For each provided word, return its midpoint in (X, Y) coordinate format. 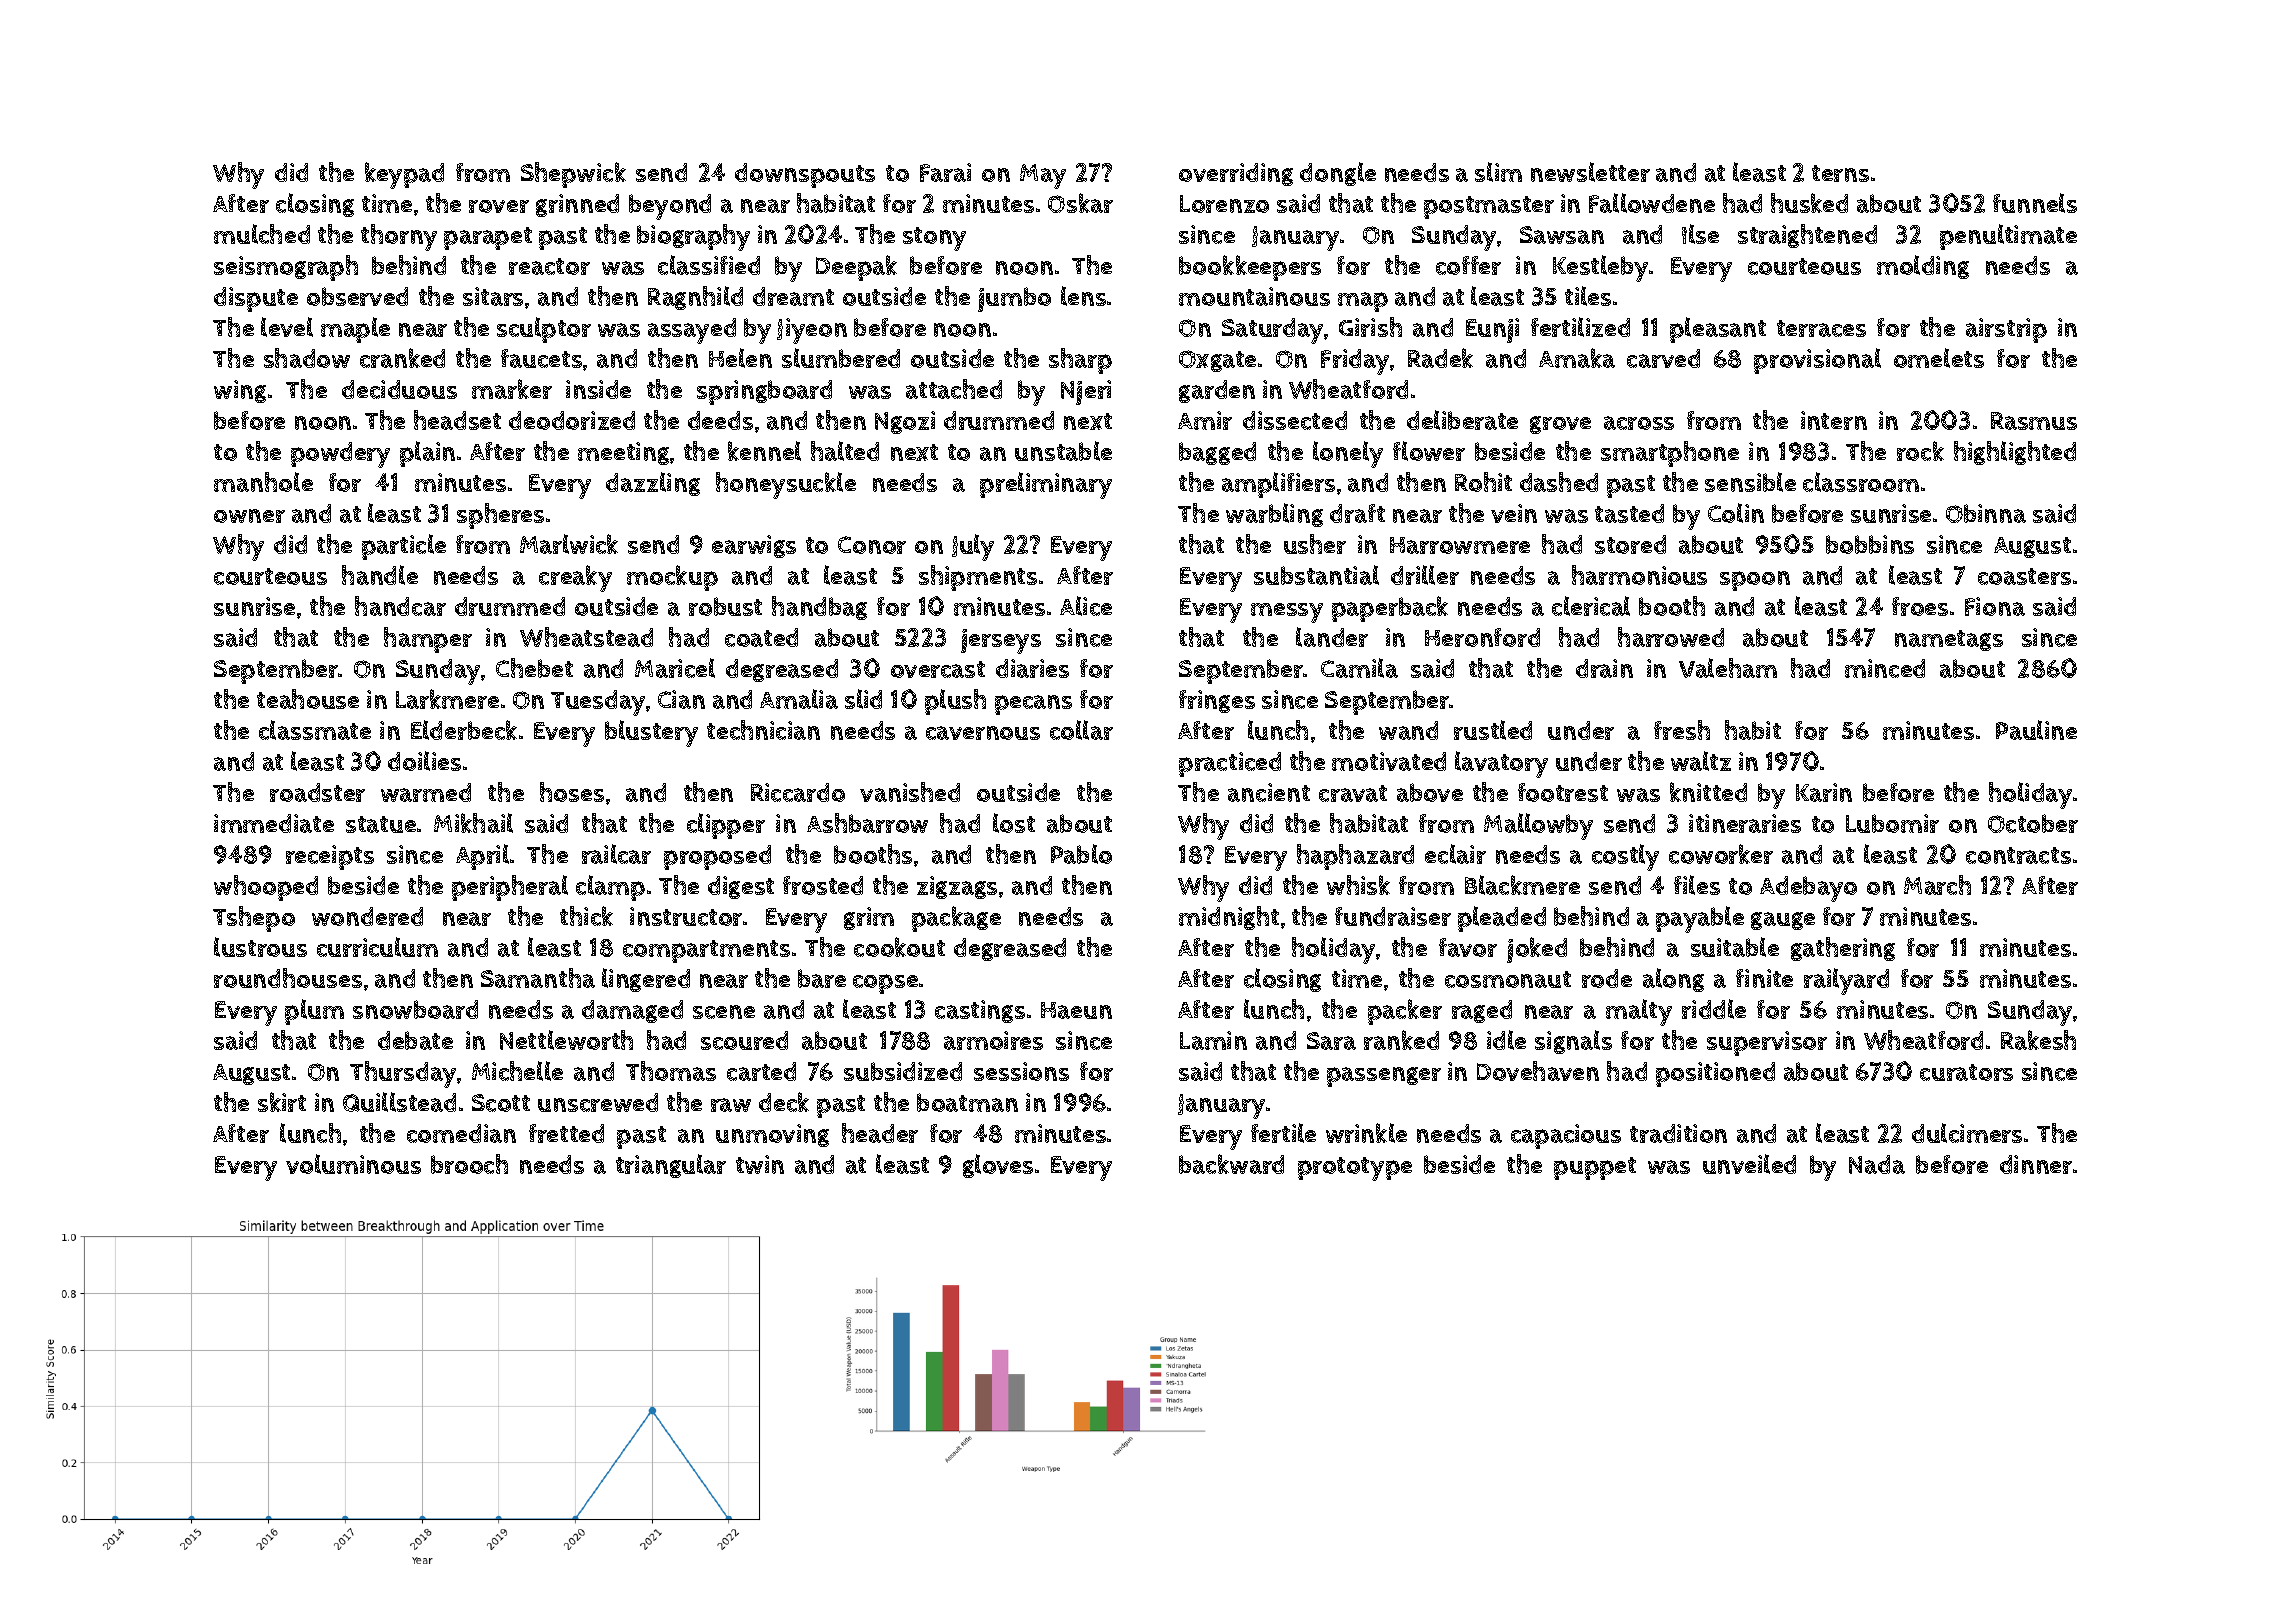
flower (1429, 451)
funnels (2035, 203)
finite (1764, 978)
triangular (671, 1166)
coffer (1468, 265)
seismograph (286, 268)
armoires (993, 1040)
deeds (720, 420)
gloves (998, 1166)
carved (1663, 358)
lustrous (260, 947)
